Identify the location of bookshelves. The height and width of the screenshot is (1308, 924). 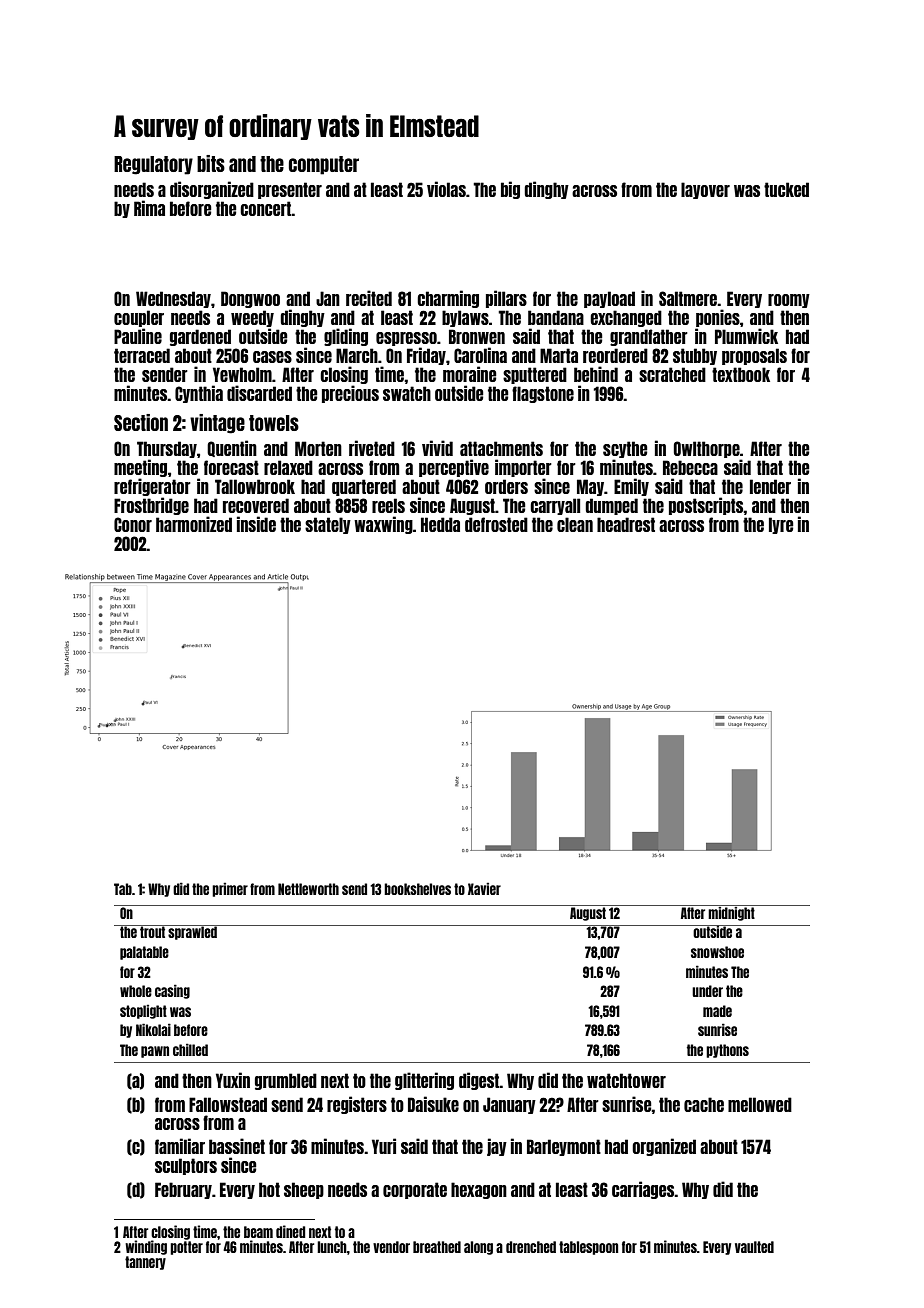
(417, 889).
